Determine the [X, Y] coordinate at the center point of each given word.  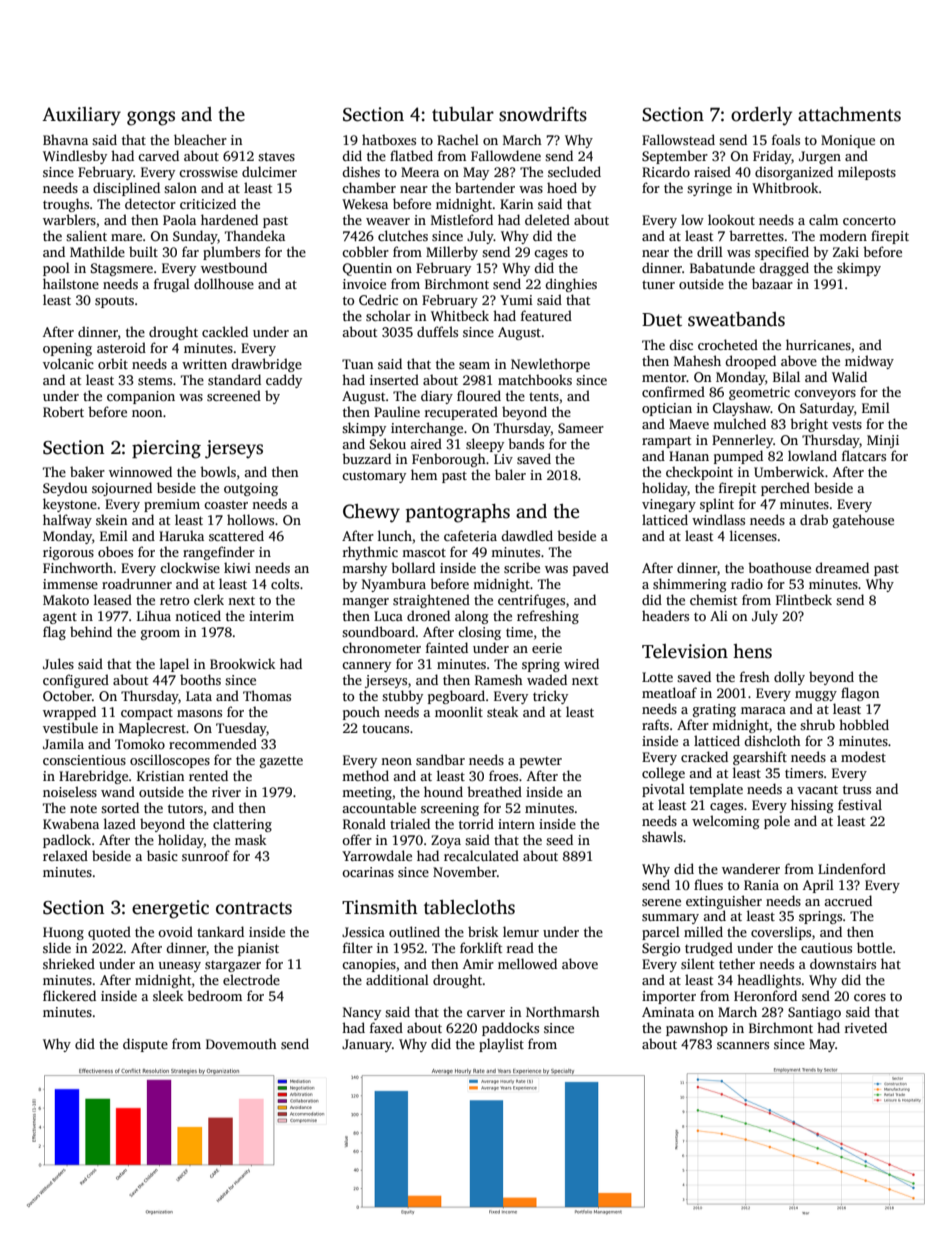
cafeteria [470, 535]
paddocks [510, 1029]
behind [91, 631]
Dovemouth [241, 1043]
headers [665, 615]
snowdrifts [543, 114]
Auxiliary [81, 116]
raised [712, 171]
